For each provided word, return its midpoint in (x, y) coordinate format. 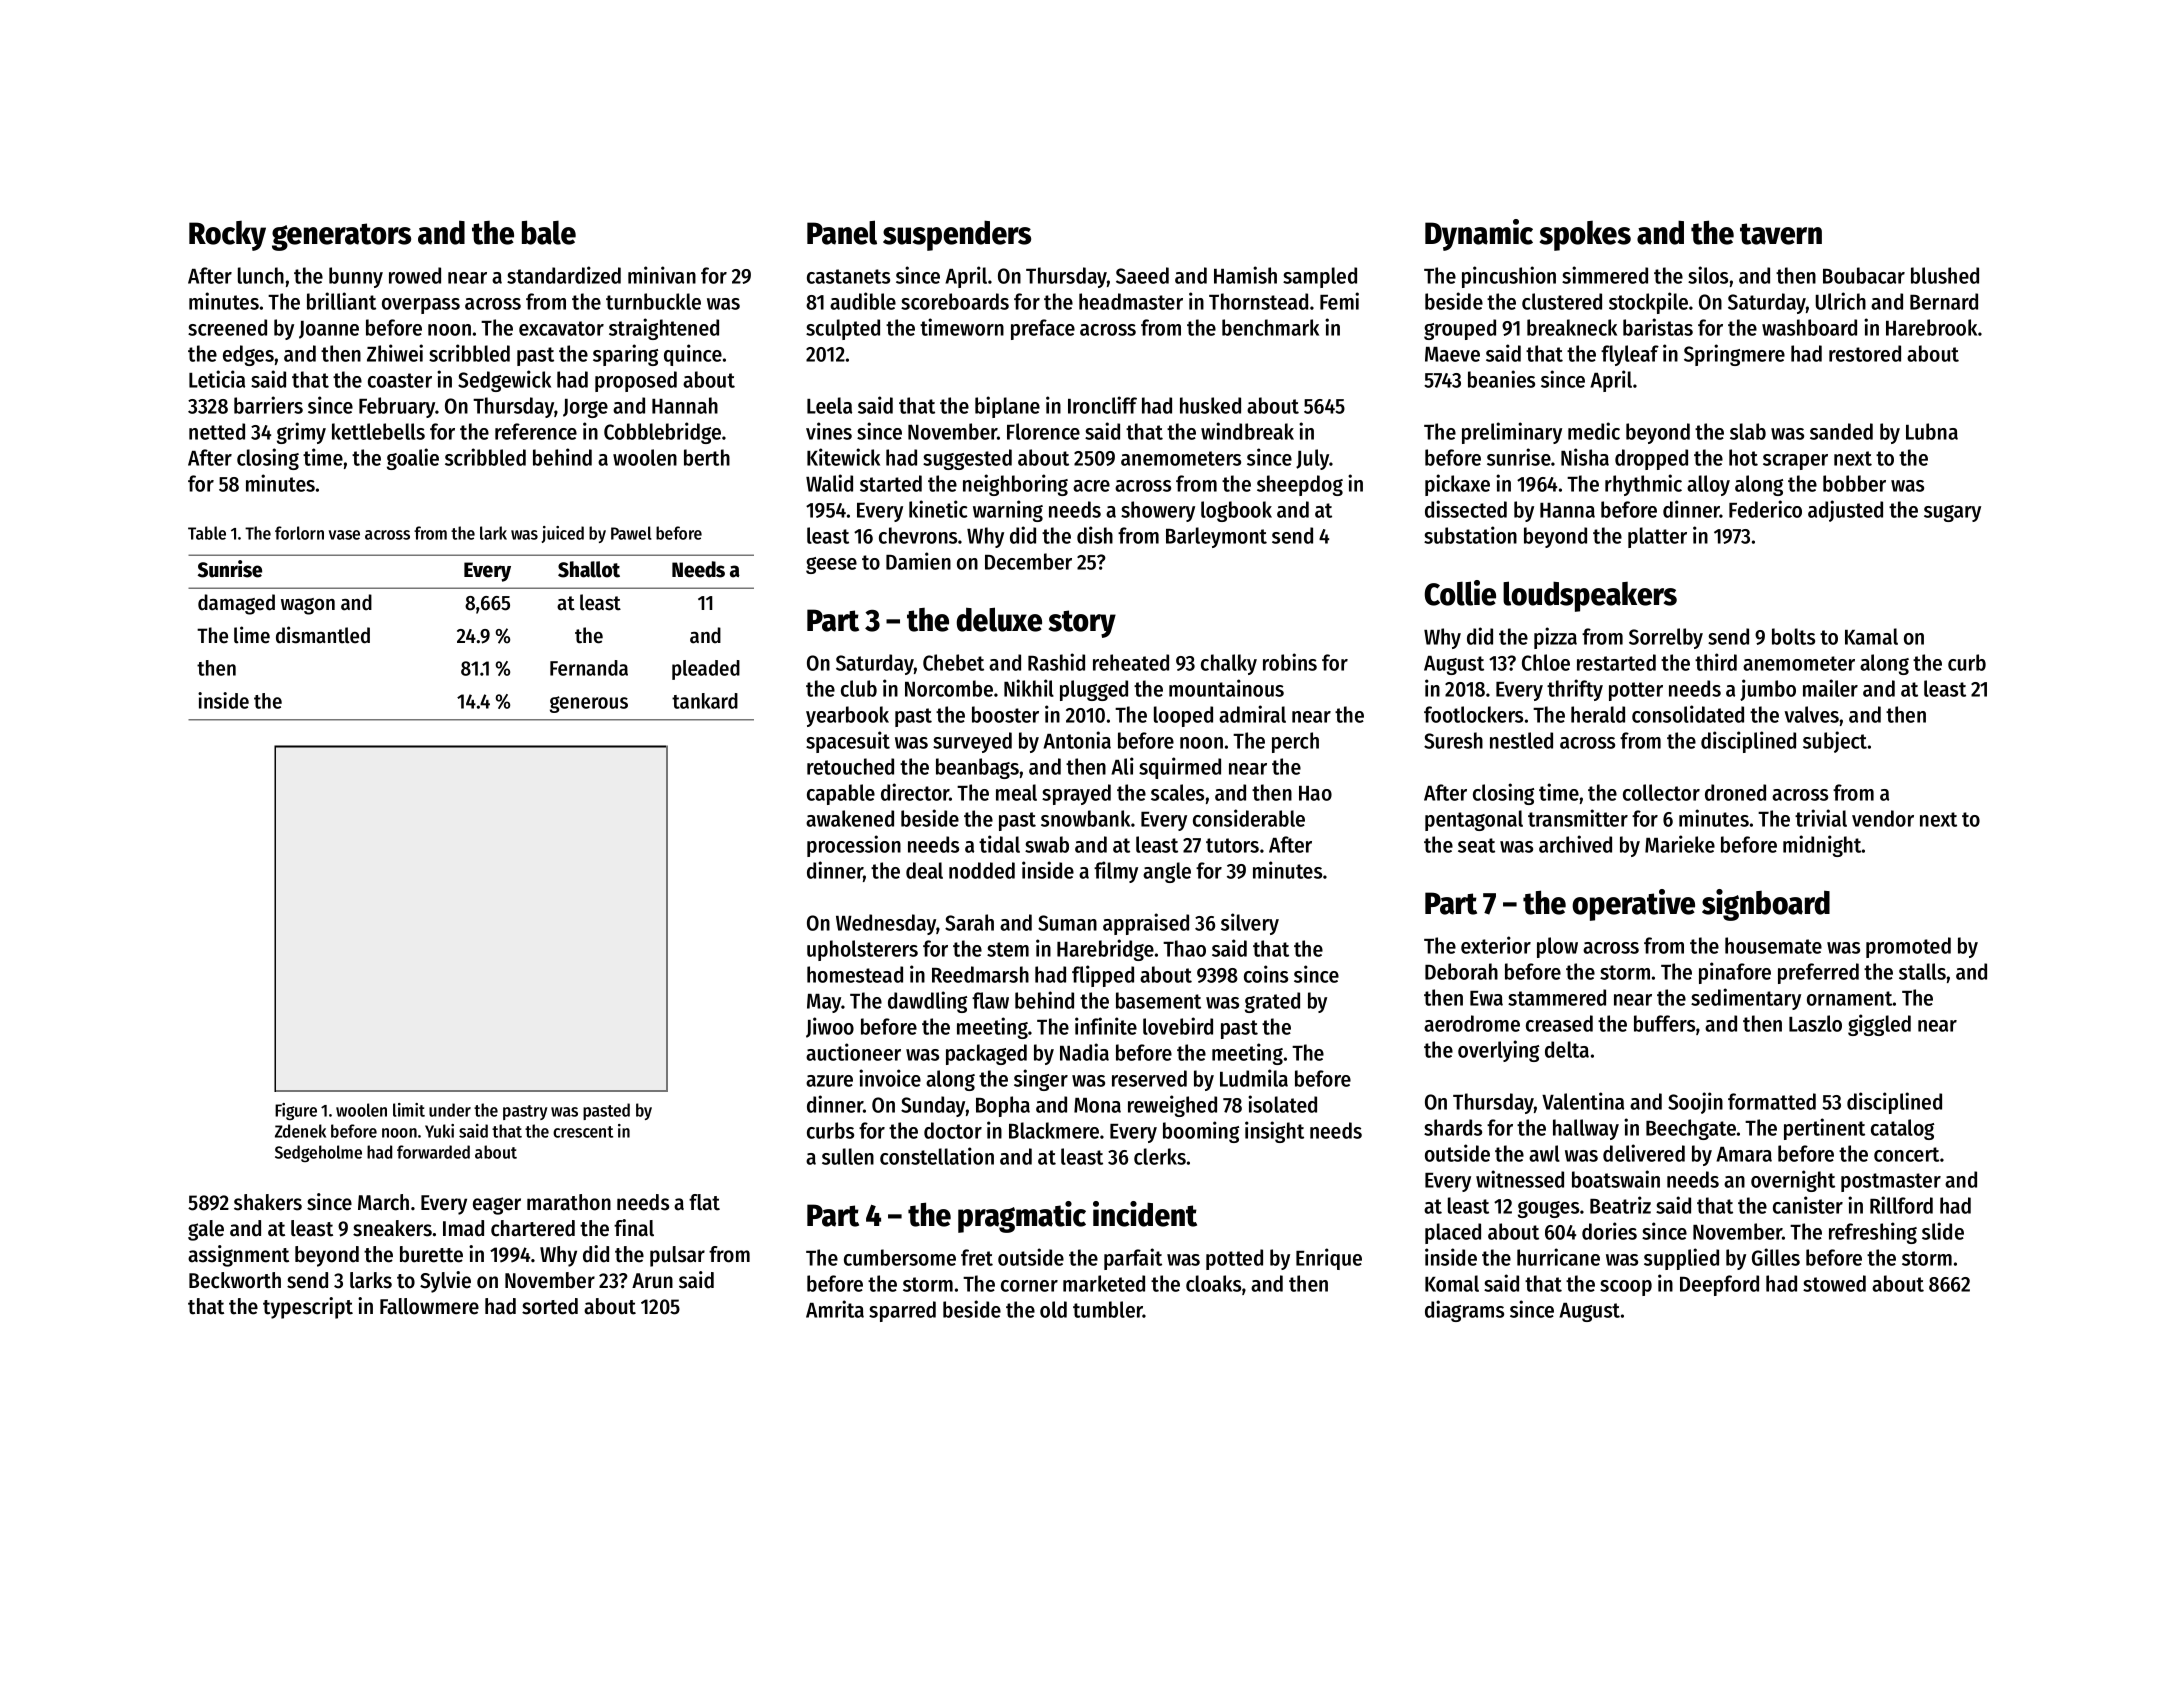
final (634, 1228)
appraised (1146, 924)
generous (589, 704)
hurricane (1558, 1257)
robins (1290, 662)
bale (549, 232)
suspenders (957, 235)
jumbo (1768, 690)
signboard (1766, 905)
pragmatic (1022, 1217)
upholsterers (862, 950)
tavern (1781, 234)
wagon (308, 606)
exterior (1496, 945)
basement (1158, 1000)
